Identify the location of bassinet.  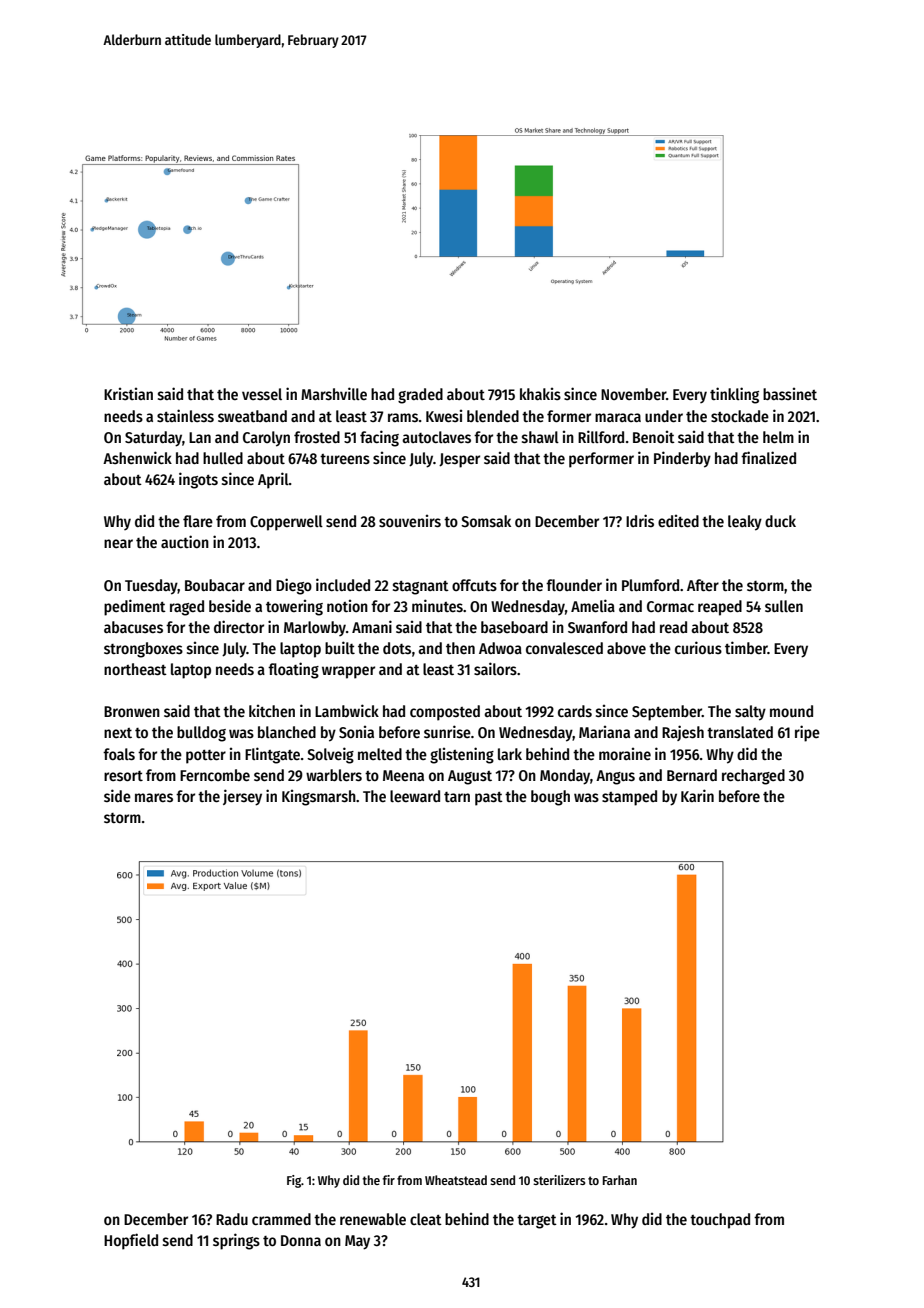
(790, 394).
